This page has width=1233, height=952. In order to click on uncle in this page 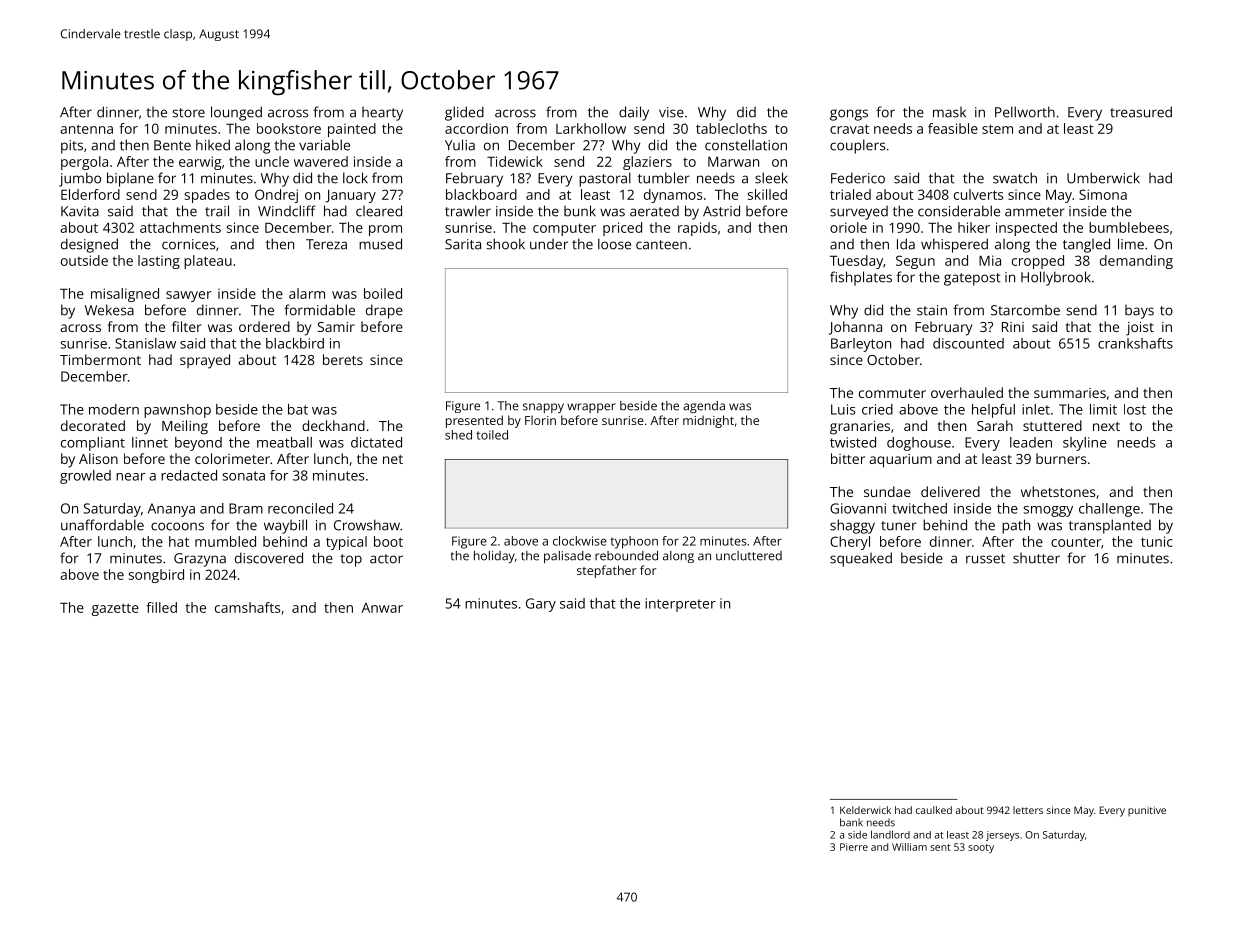, I will do `click(272, 161)`.
